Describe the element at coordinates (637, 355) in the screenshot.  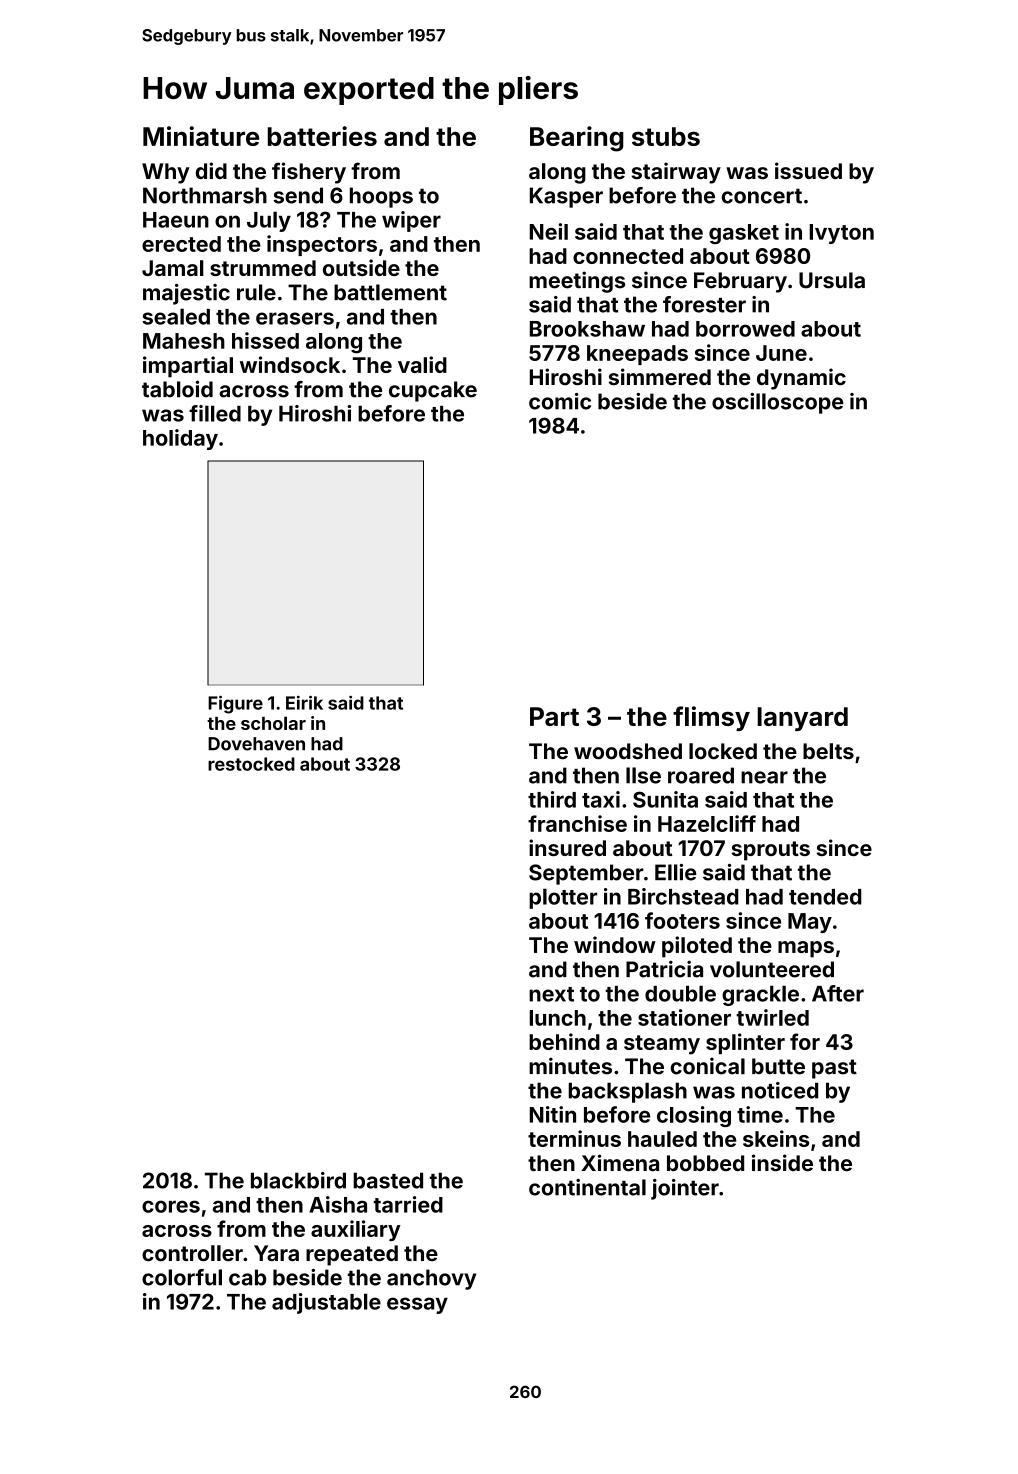
I see `kneepads` at that location.
